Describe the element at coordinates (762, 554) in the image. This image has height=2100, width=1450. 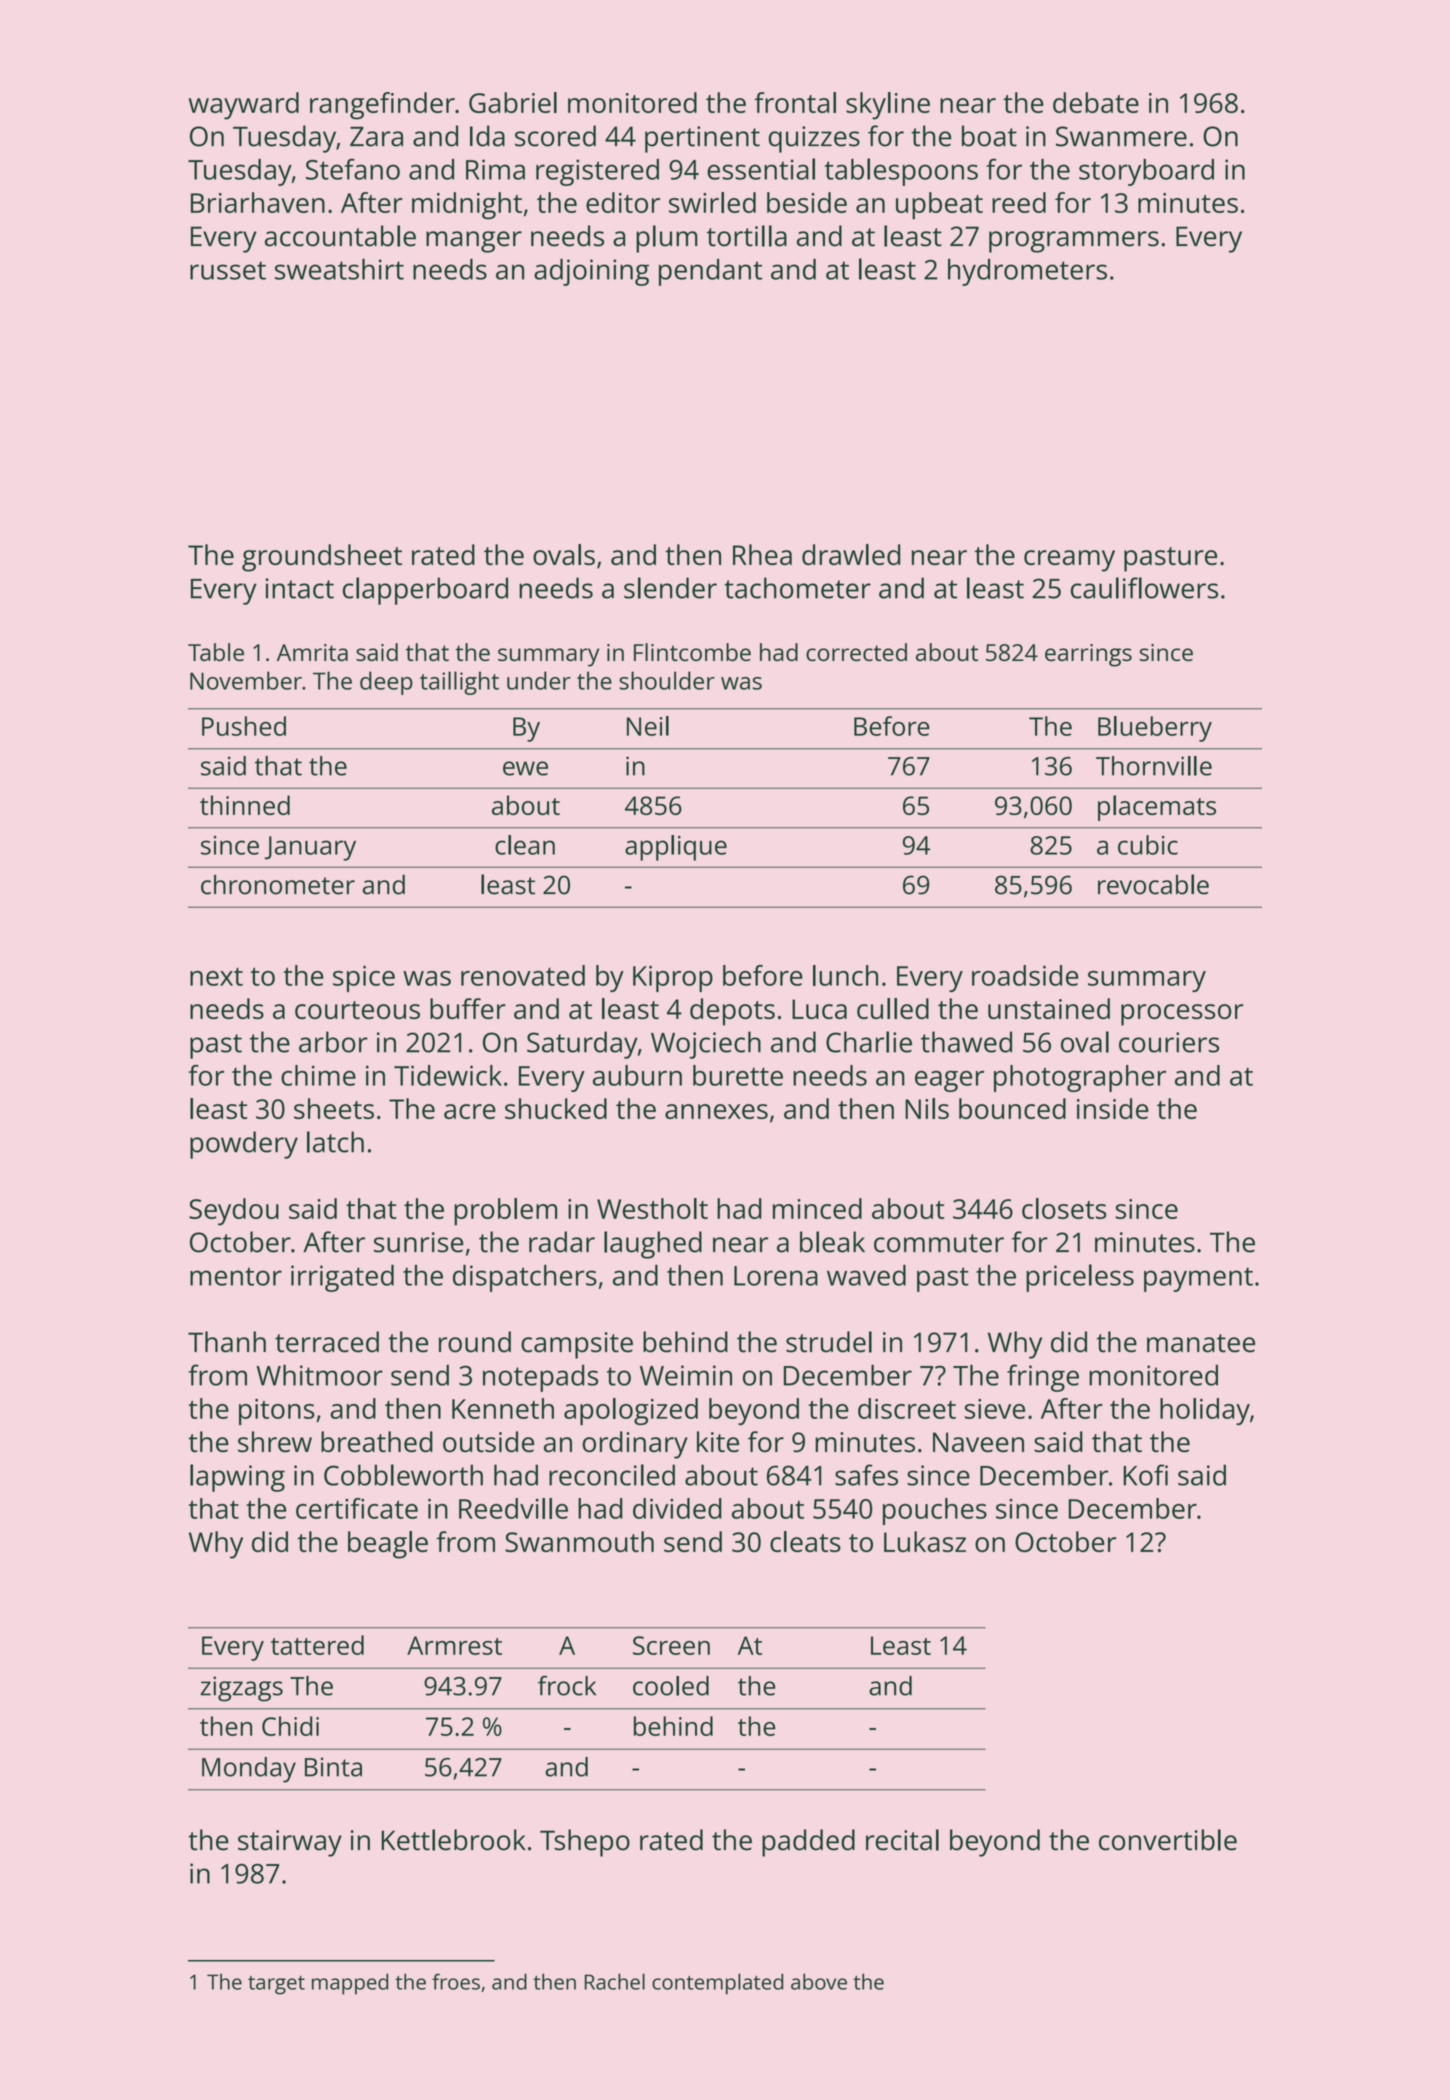
I see `Rhea` at that location.
